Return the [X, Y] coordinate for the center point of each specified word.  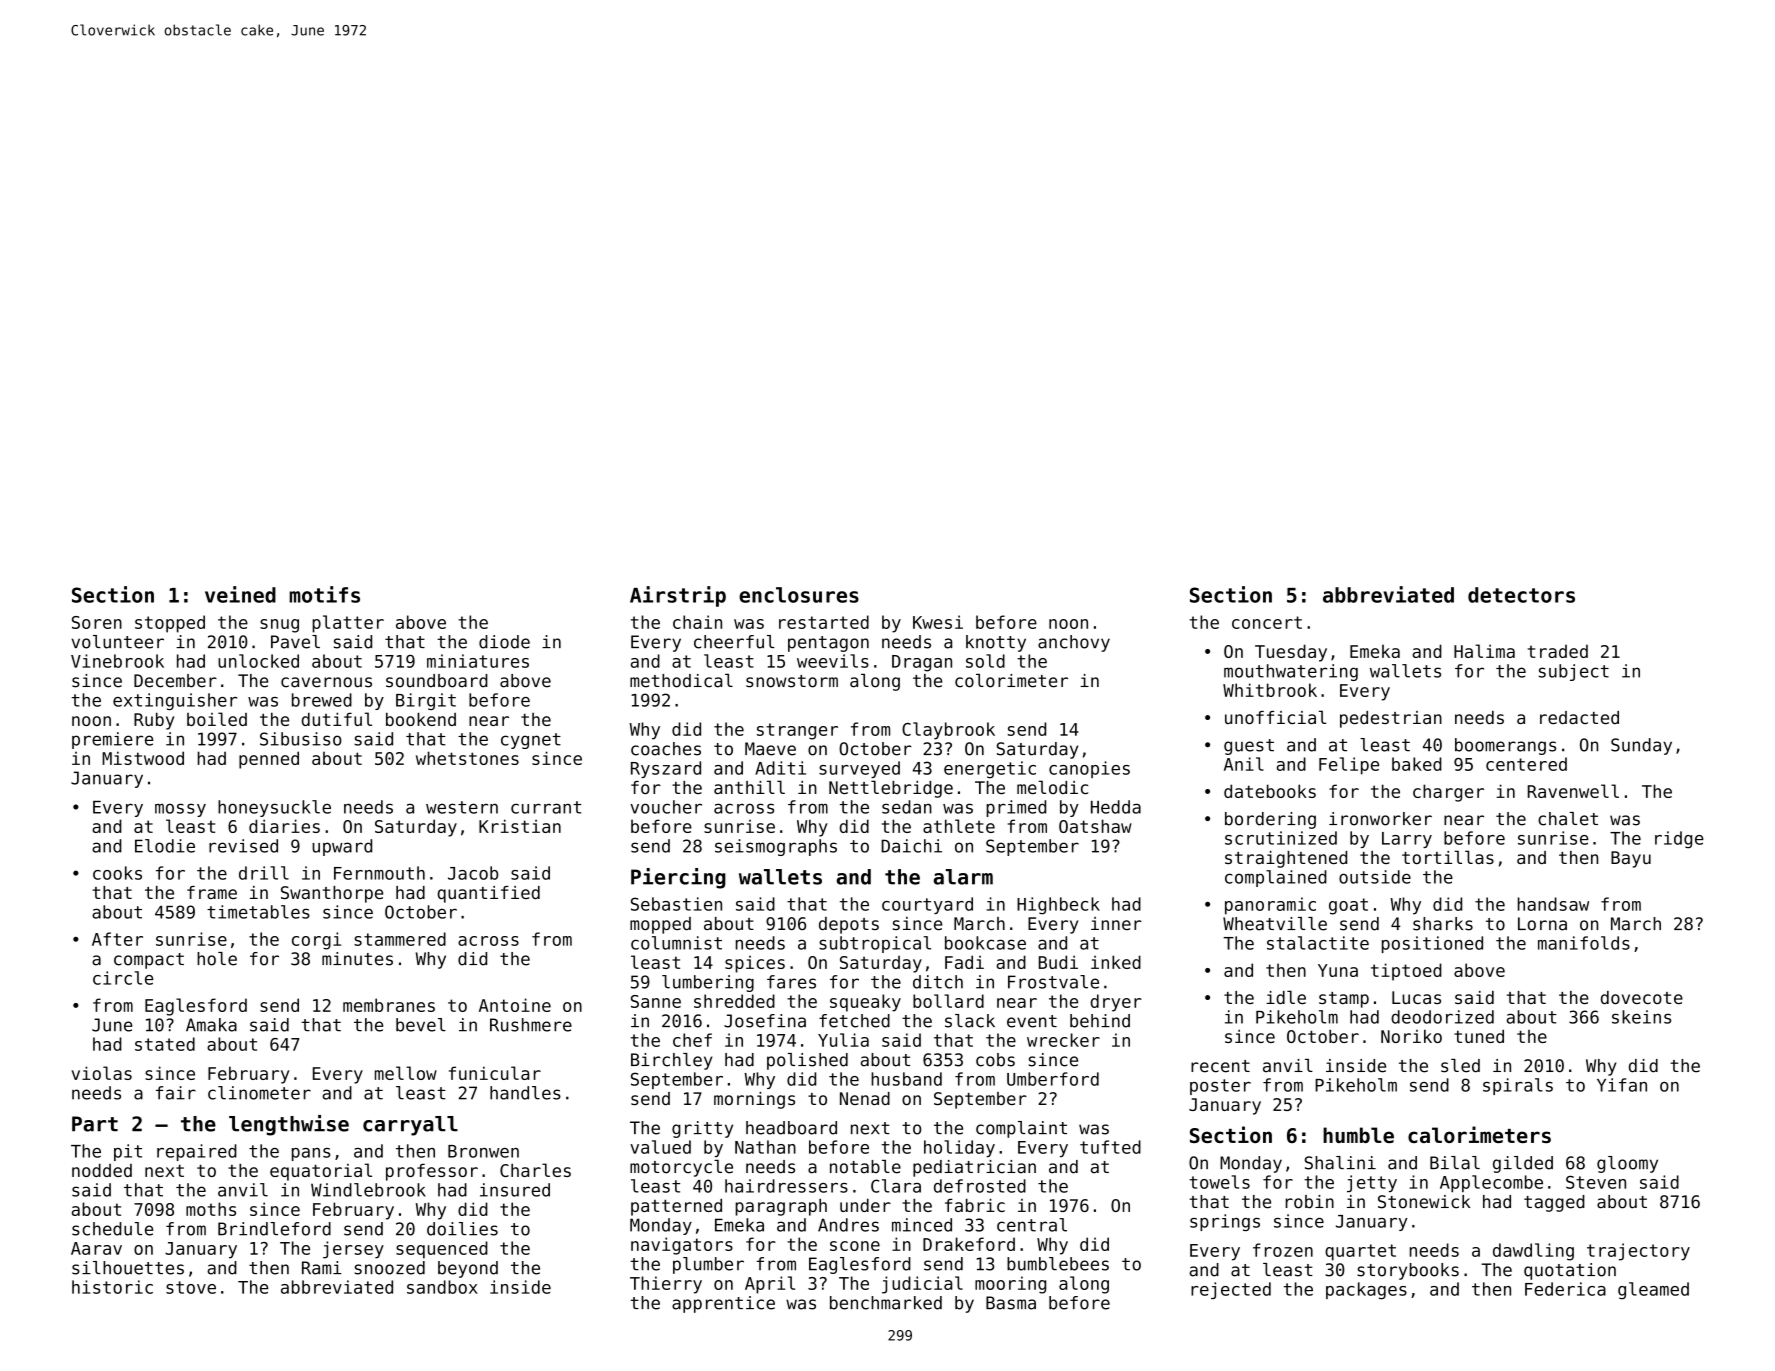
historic [112, 1287]
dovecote [1642, 997]
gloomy [1627, 1164]
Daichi [911, 846]
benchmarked [886, 1303]
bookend [421, 719]
